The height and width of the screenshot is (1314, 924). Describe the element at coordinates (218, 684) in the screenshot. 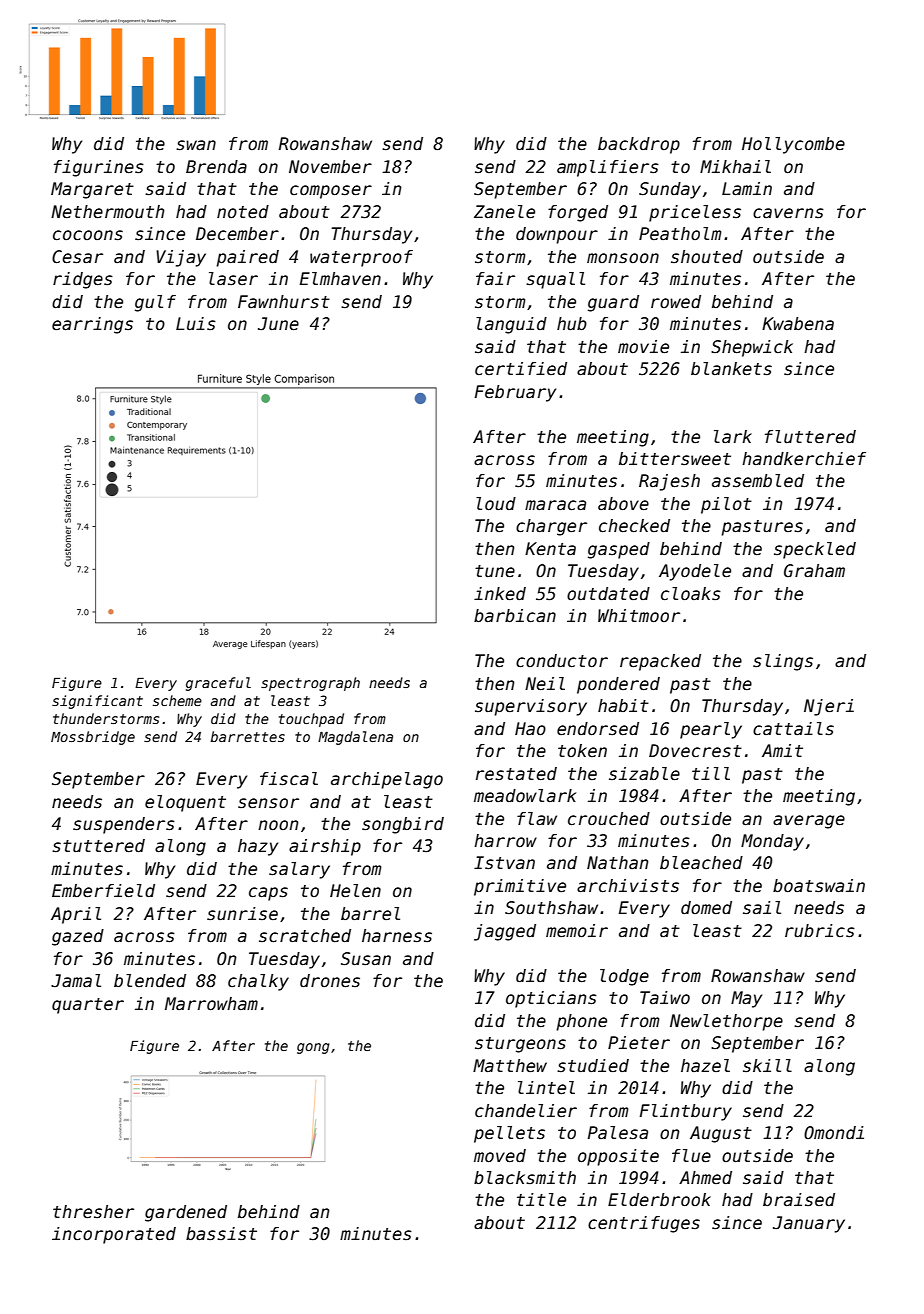

I see `graceful` at that location.
